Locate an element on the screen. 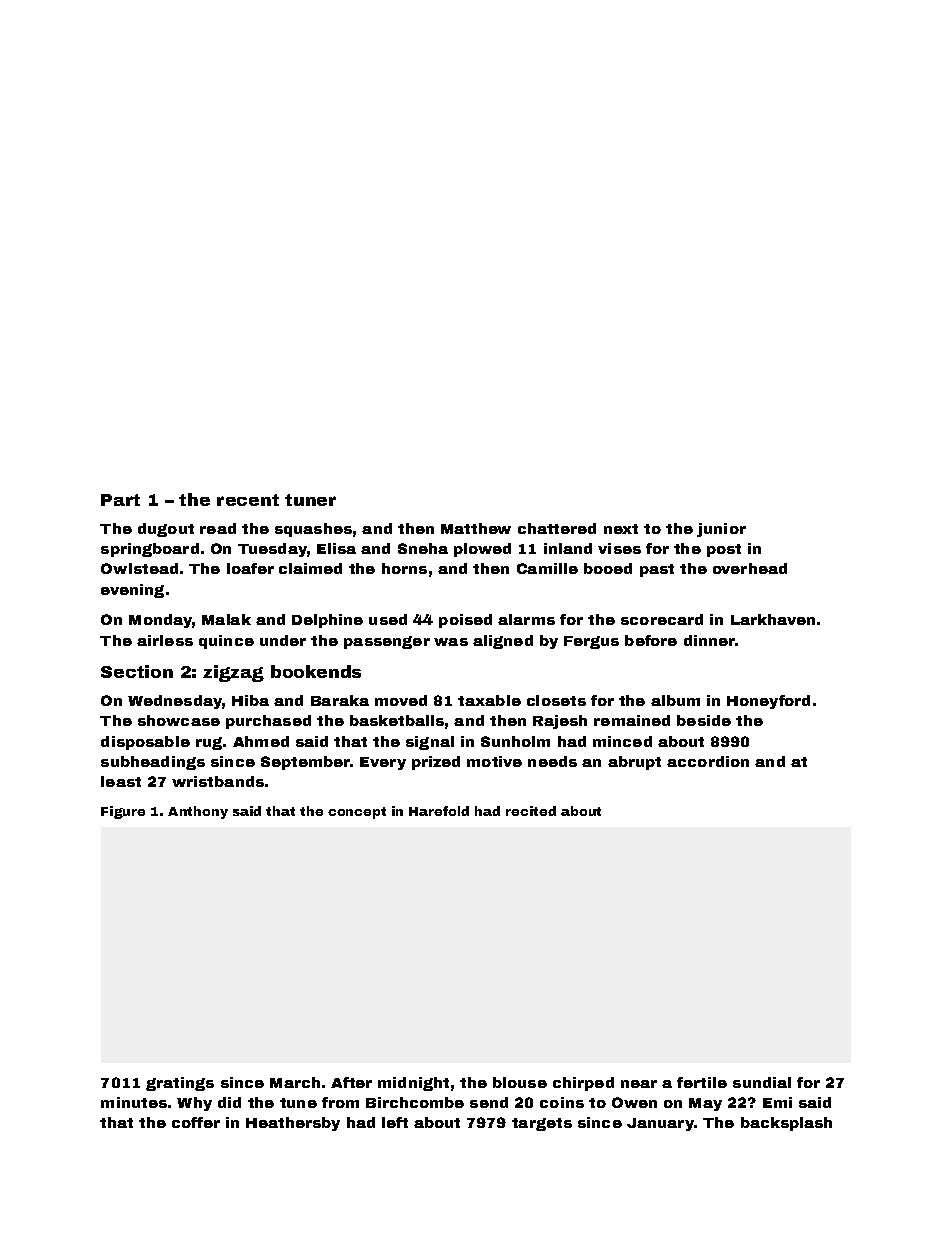  springboard is located at coordinates (150, 550).
